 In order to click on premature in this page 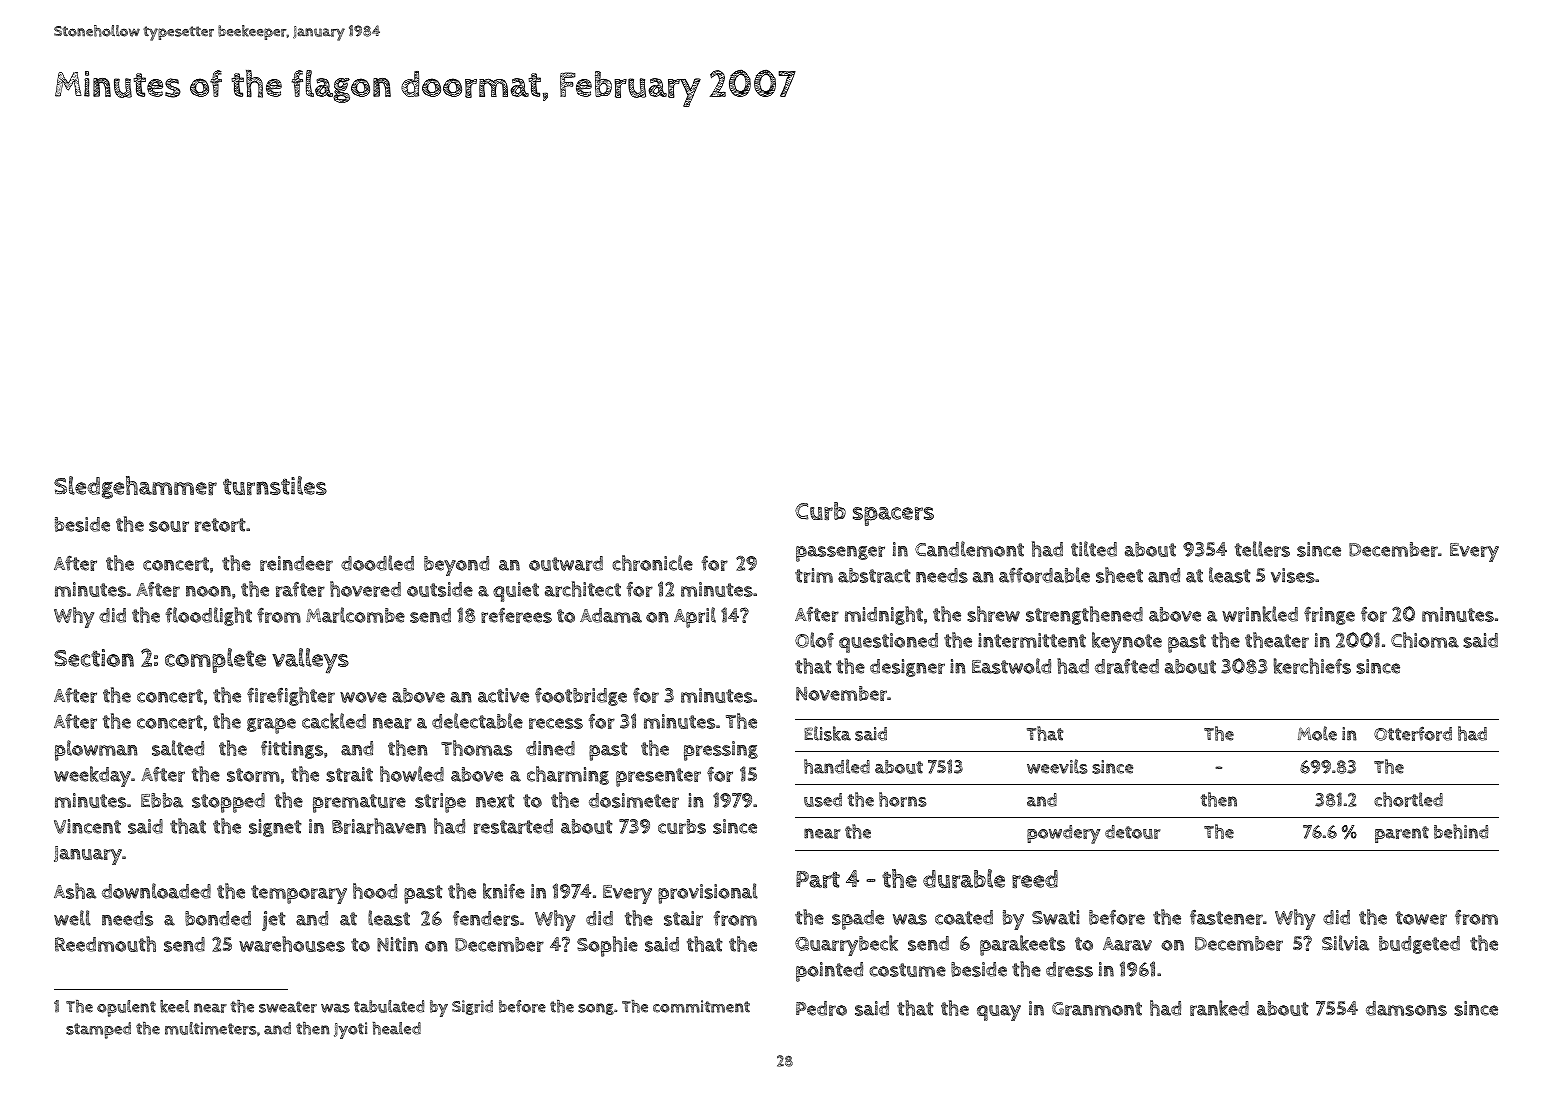, I will do `click(359, 803)`.
